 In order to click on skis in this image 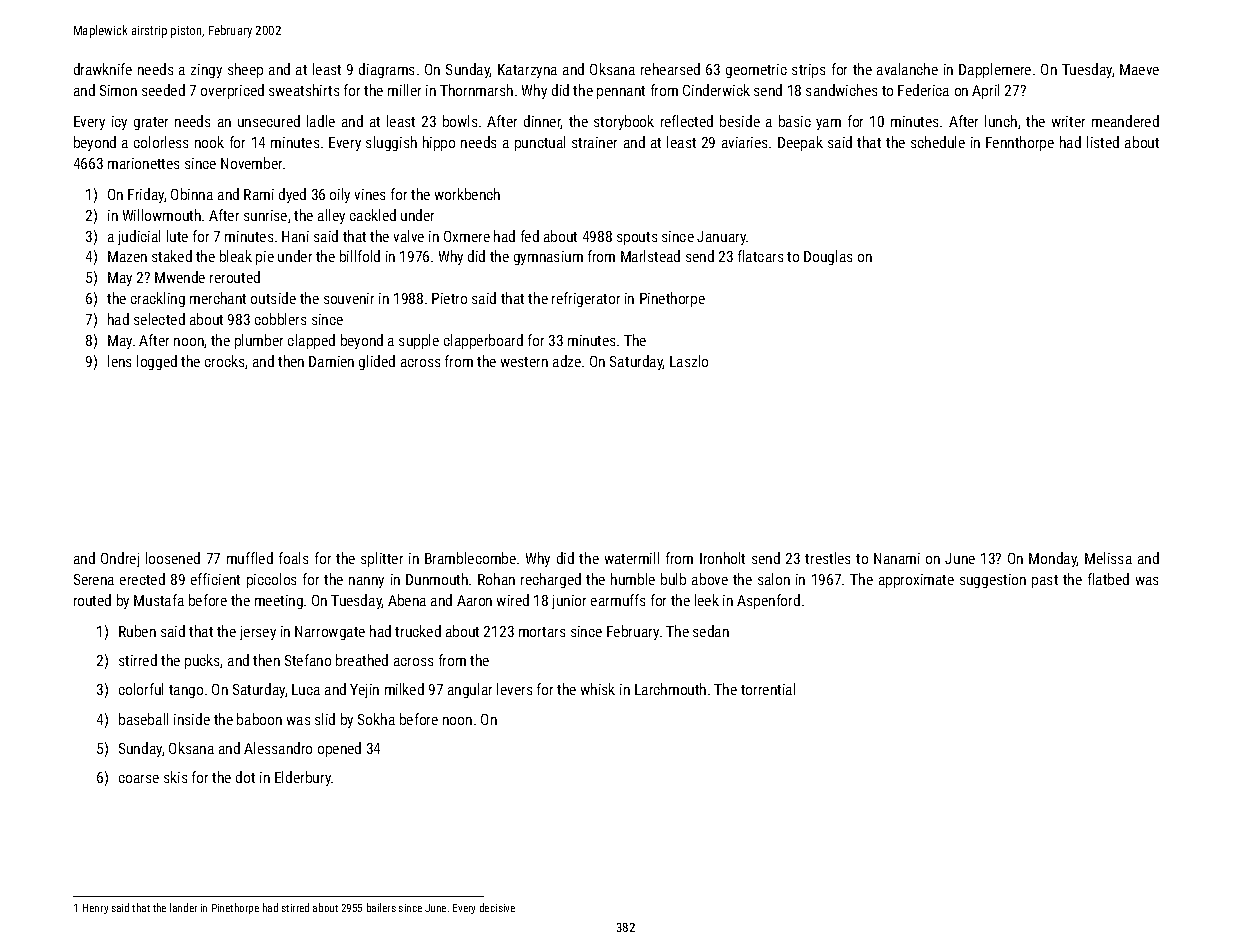, I will do `click(175, 777)`.
